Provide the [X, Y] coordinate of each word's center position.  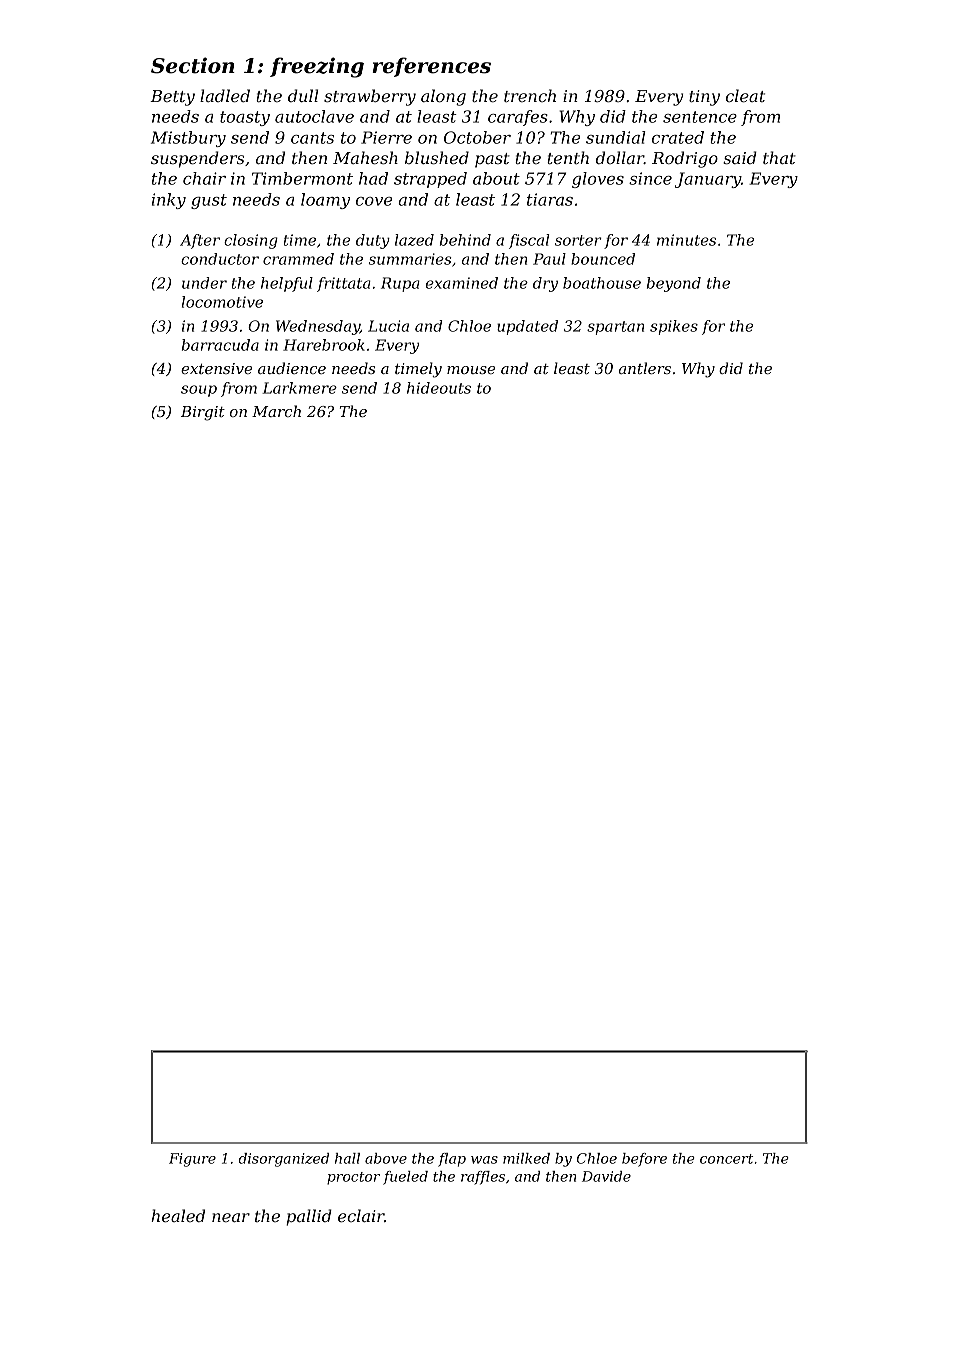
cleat [745, 95]
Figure [192, 1160]
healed [178, 1215]
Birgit [203, 413]
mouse [471, 370]
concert [726, 1159]
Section [193, 65]
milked [526, 1158]
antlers [645, 368]
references [431, 67]
